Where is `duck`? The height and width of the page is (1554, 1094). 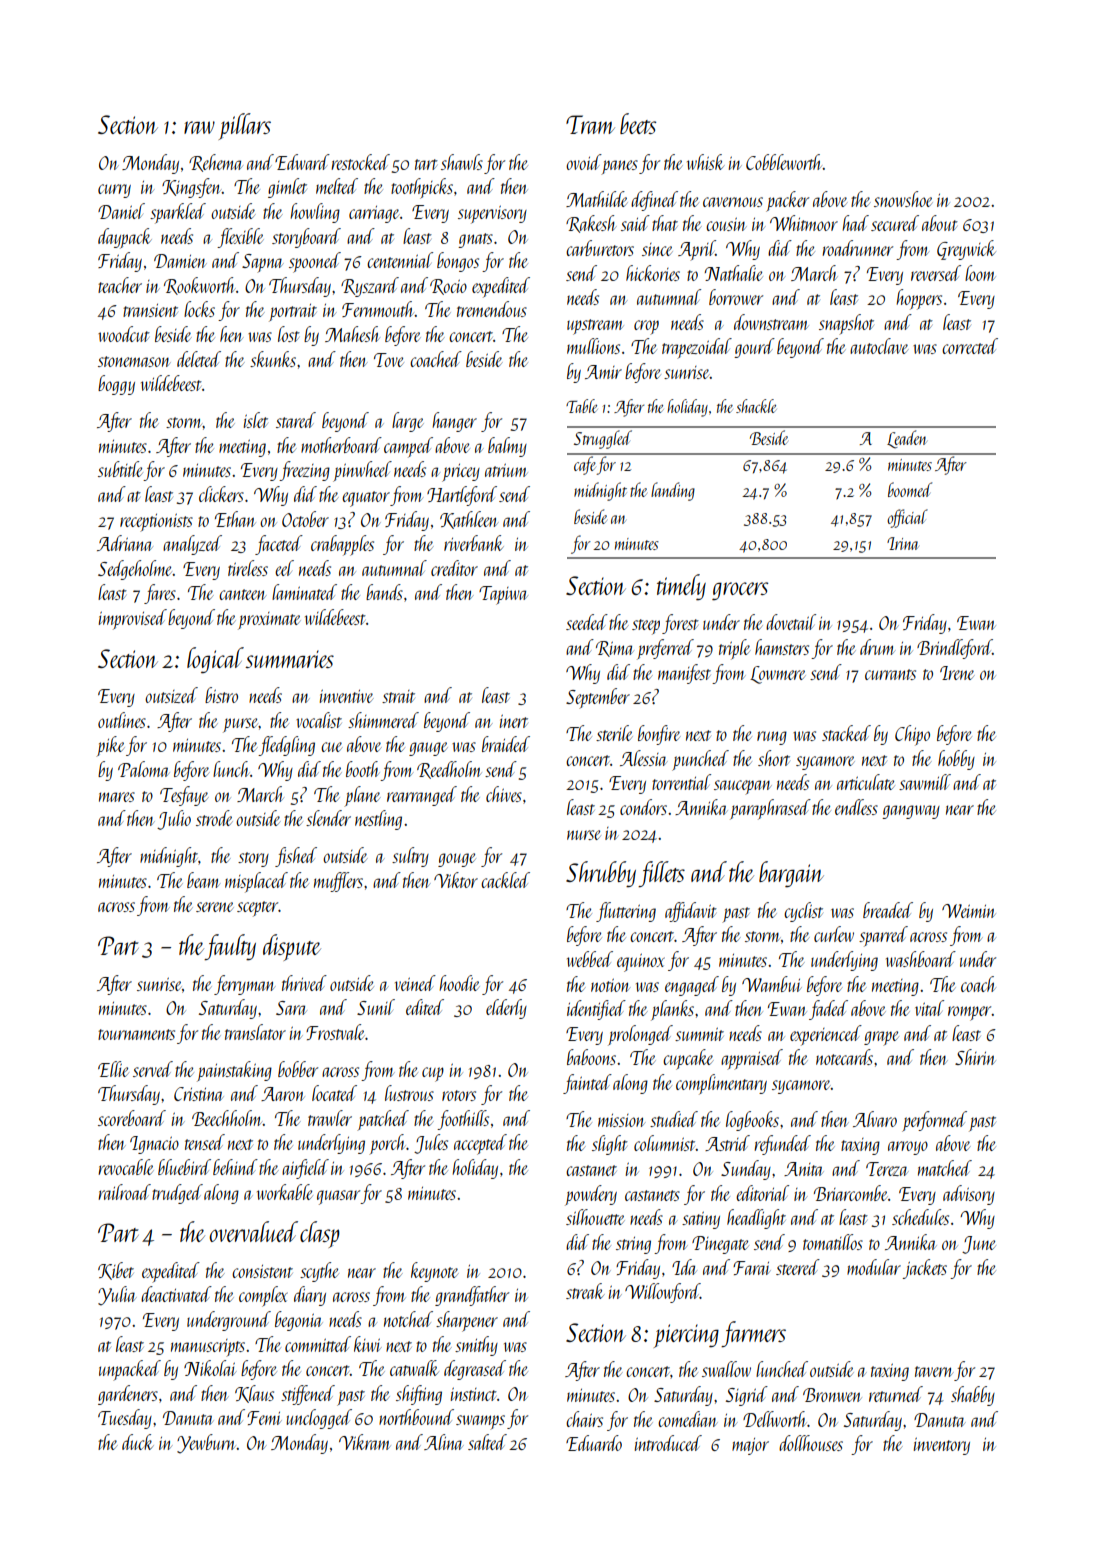
duck is located at coordinates (138, 1442).
